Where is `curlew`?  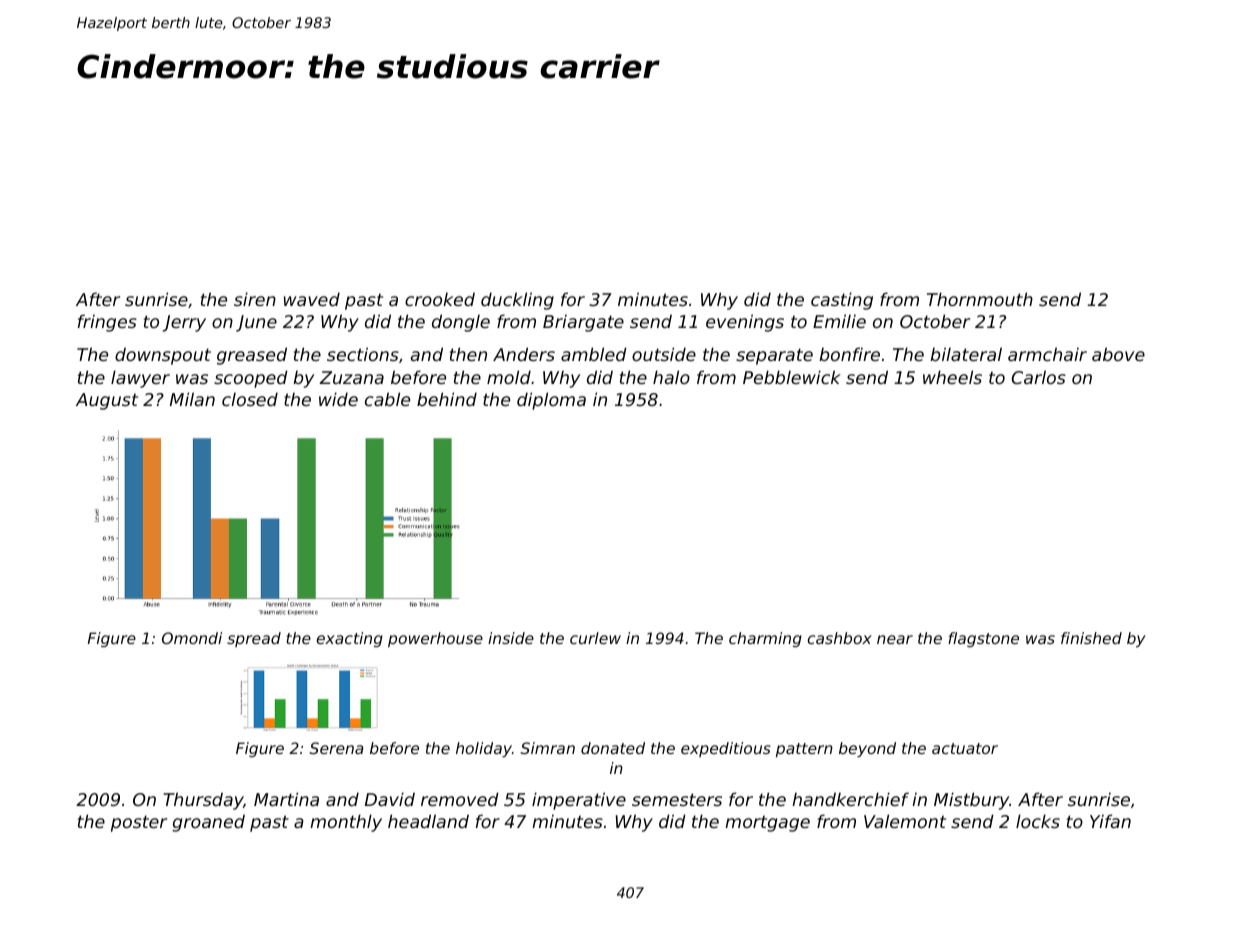
curlew is located at coordinates (595, 638).
